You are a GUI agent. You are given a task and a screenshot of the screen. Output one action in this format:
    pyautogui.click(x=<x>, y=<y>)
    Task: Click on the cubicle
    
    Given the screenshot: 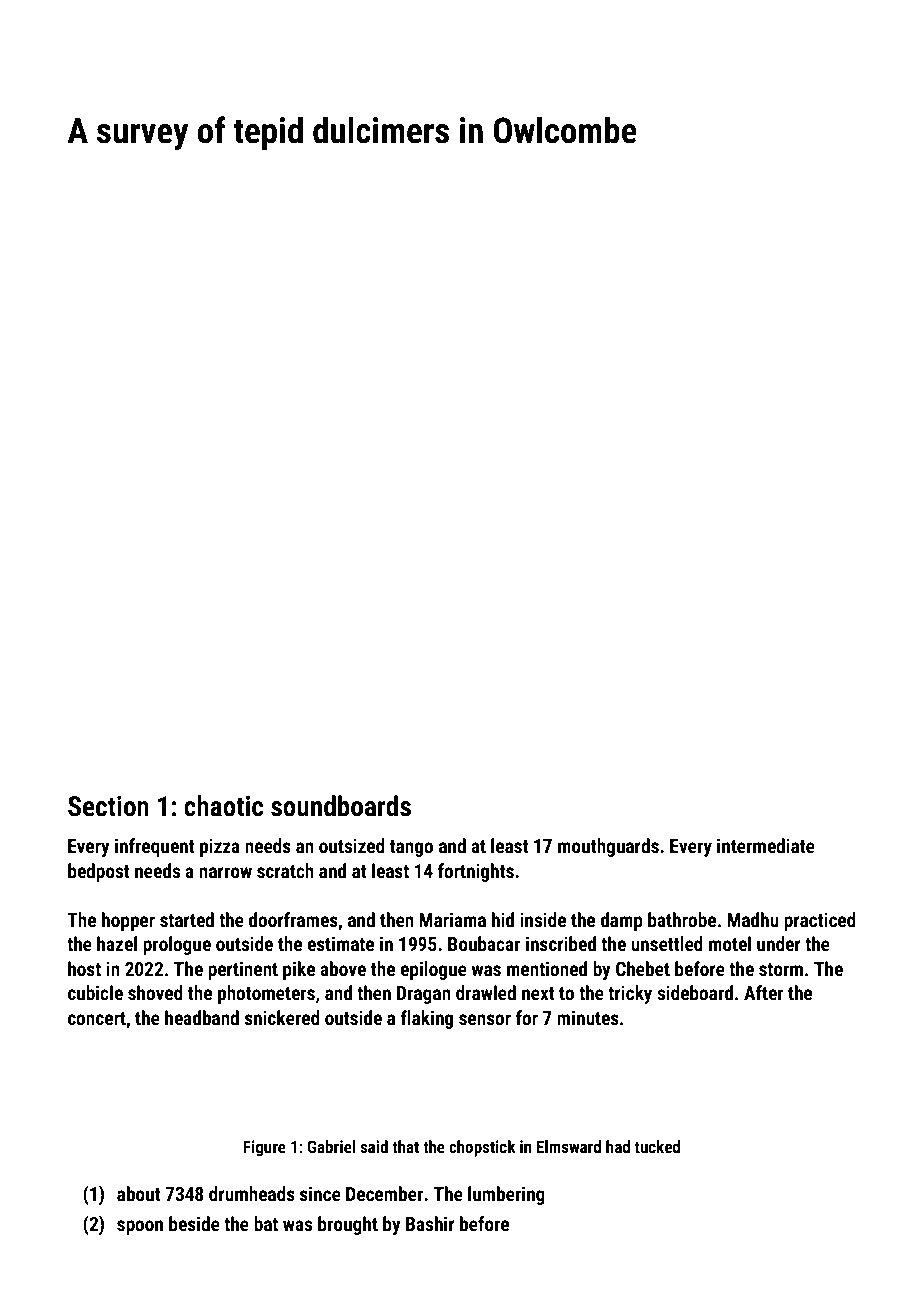 What is the action you would take?
    pyautogui.click(x=95, y=992)
